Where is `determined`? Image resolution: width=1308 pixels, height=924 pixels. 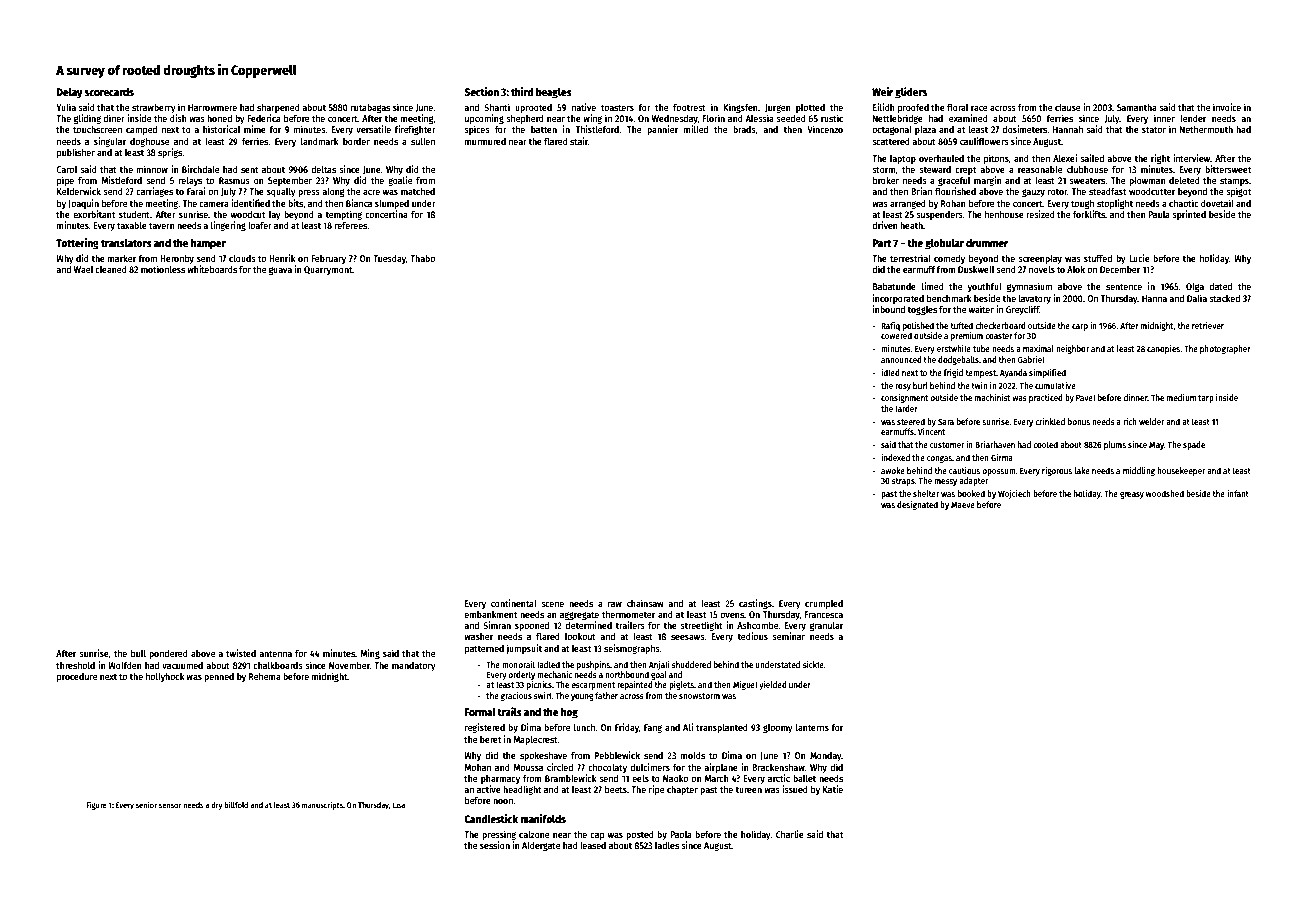 determined is located at coordinates (588, 625).
